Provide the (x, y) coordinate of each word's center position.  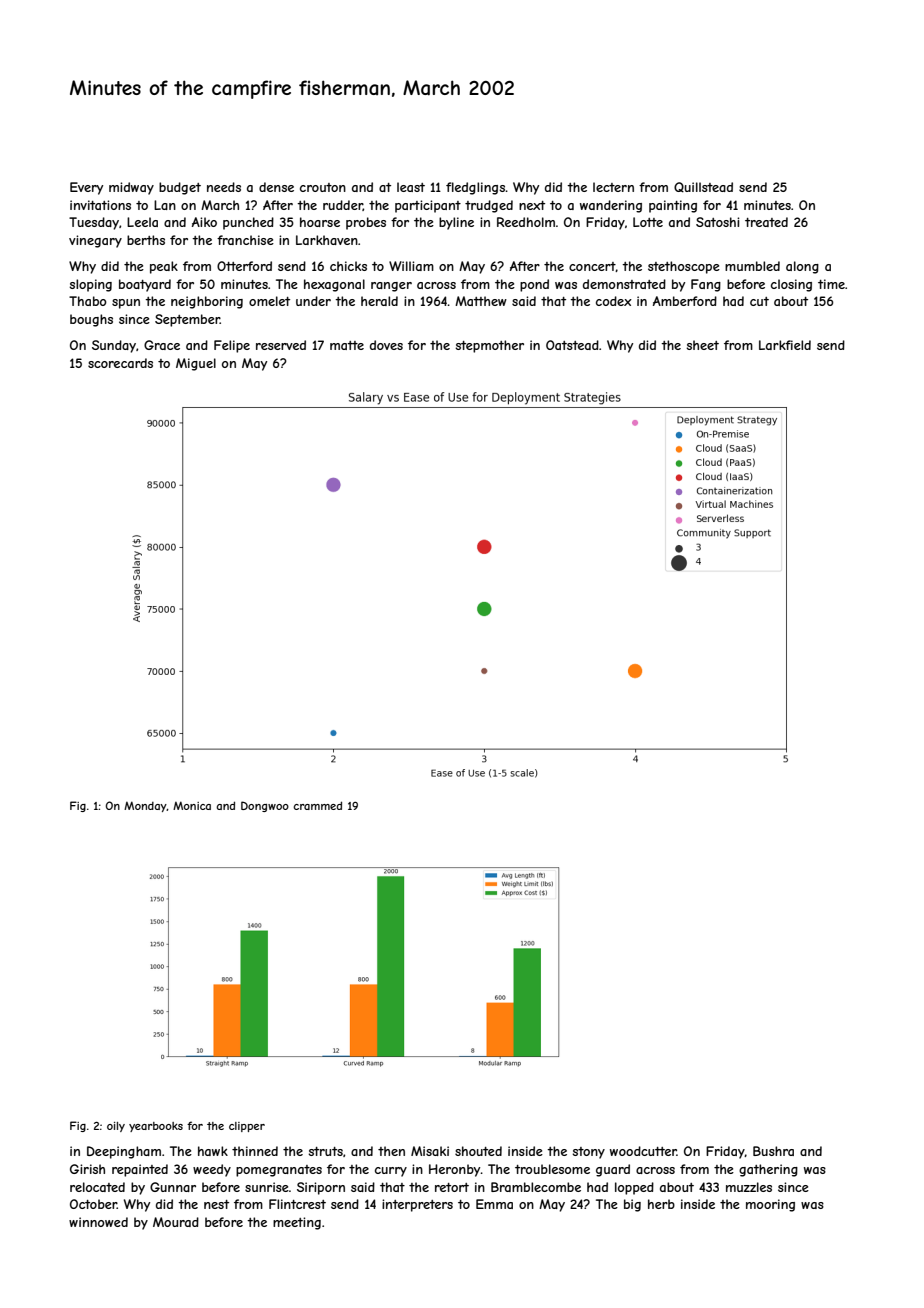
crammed (317, 805)
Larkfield (785, 345)
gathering (768, 1170)
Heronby (454, 1170)
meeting (297, 1223)
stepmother (489, 346)
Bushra (773, 1151)
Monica (192, 805)
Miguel (196, 364)
